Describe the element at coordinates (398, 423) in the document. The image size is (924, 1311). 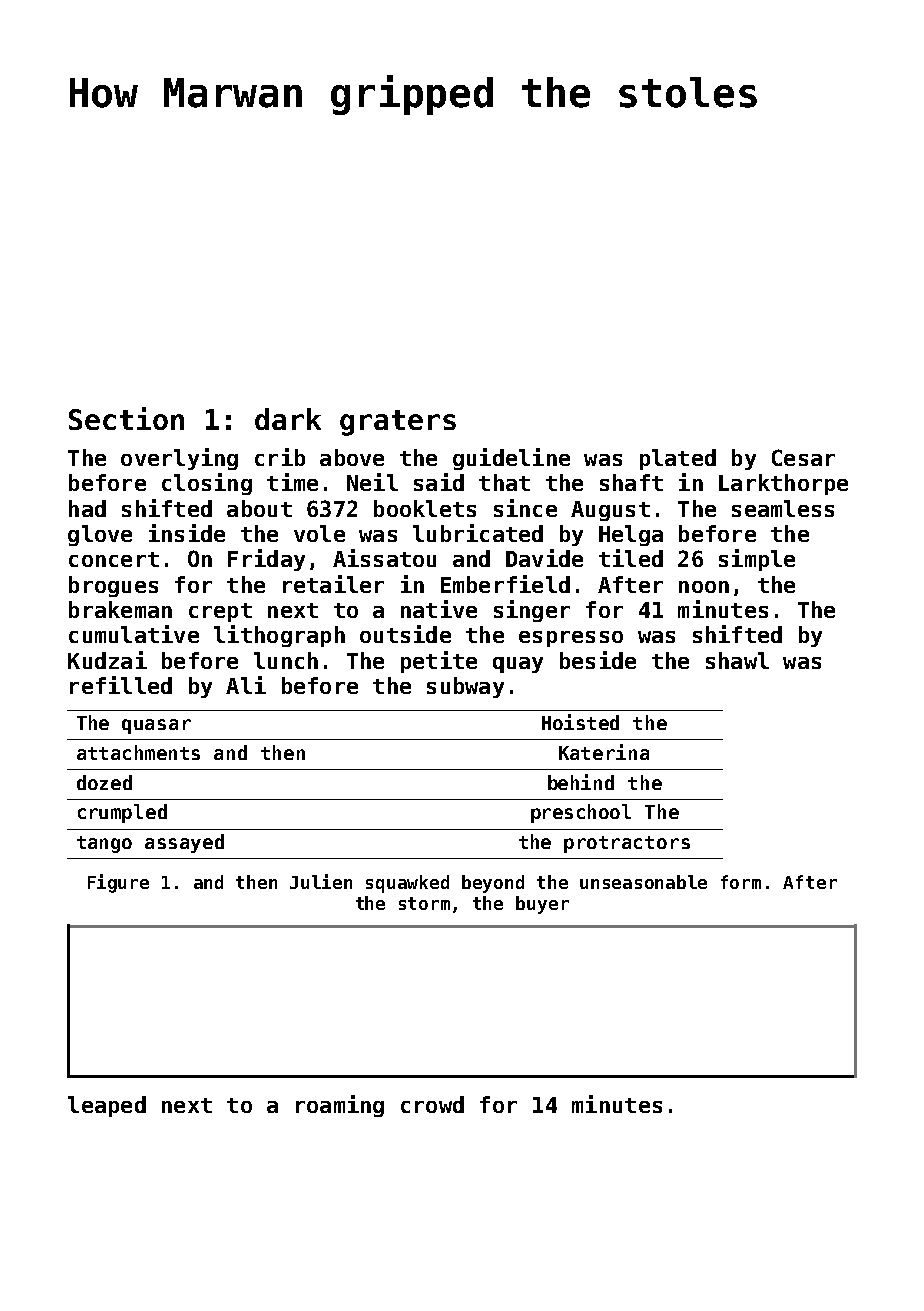
I see `graters` at that location.
